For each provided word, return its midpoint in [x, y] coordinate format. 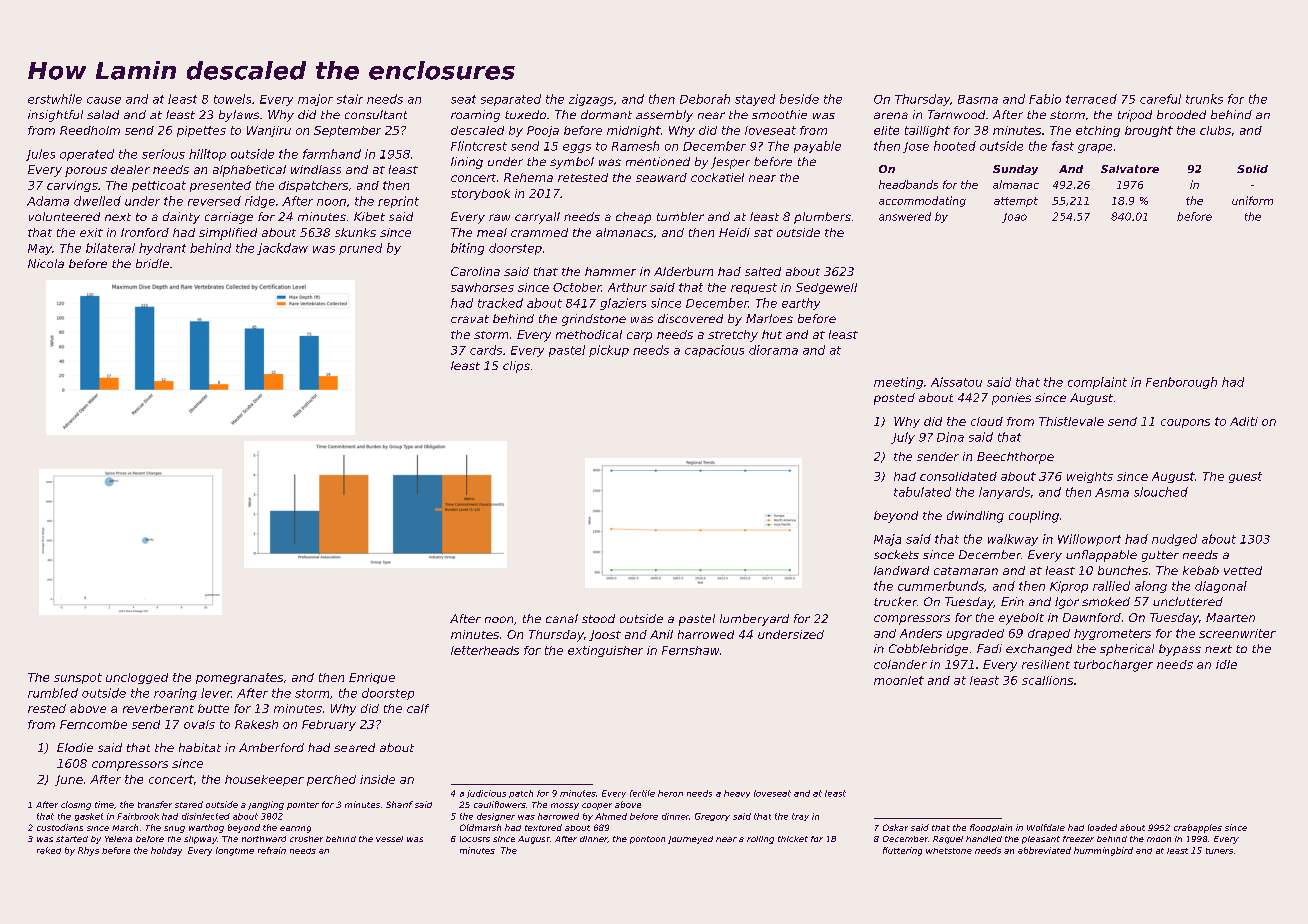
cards [486, 350]
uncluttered [1188, 601]
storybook [480, 194]
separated [511, 100]
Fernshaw [690, 650]
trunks [1204, 99]
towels [232, 99]
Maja [887, 540]
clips [516, 367]
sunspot [78, 678]
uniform [1252, 200]
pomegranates [239, 678]
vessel [389, 839]
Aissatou [956, 382]
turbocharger [1113, 666]
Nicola [46, 263]
